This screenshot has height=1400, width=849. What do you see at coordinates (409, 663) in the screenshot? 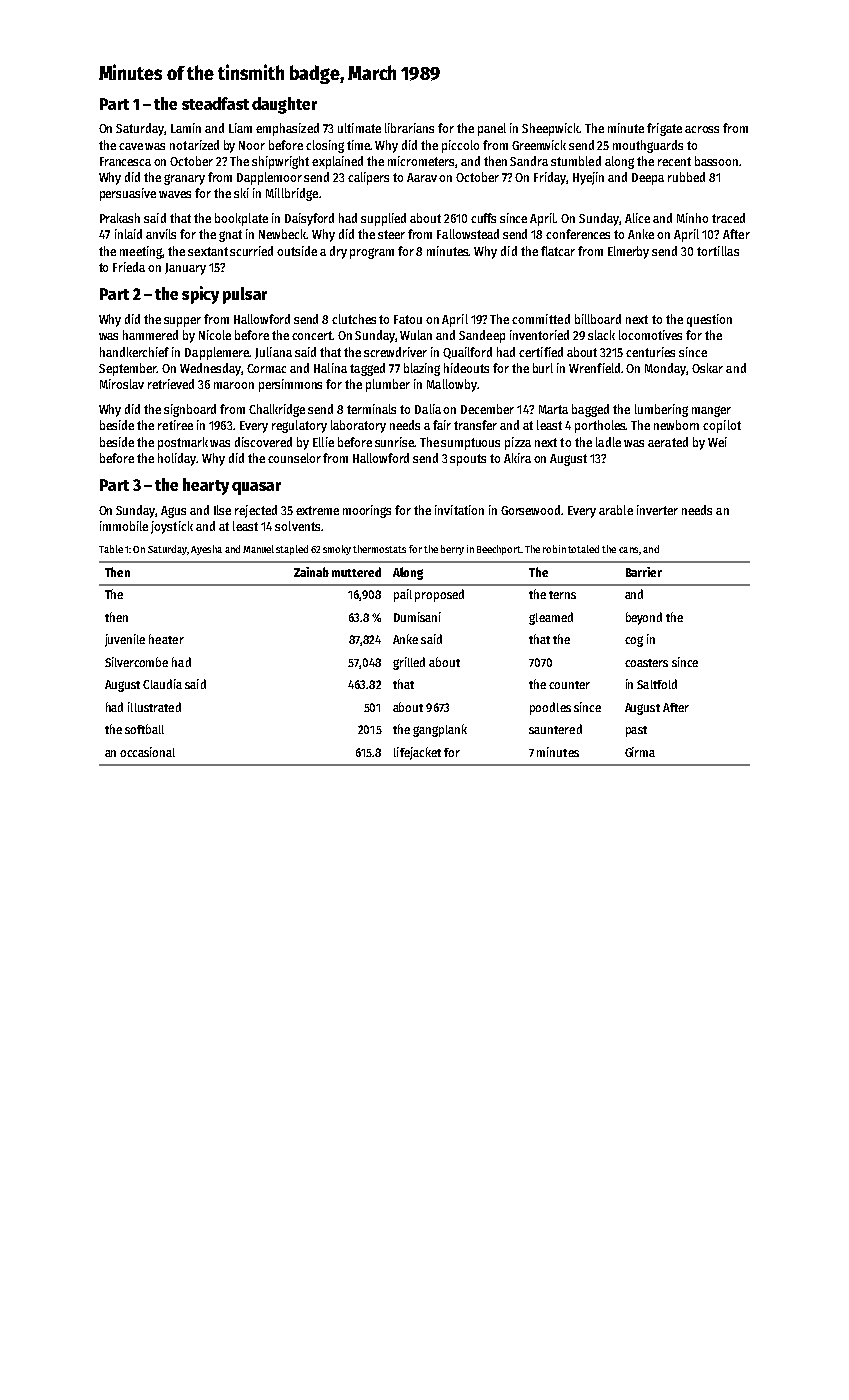
I see `grilled` at bounding box center [409, 663].
